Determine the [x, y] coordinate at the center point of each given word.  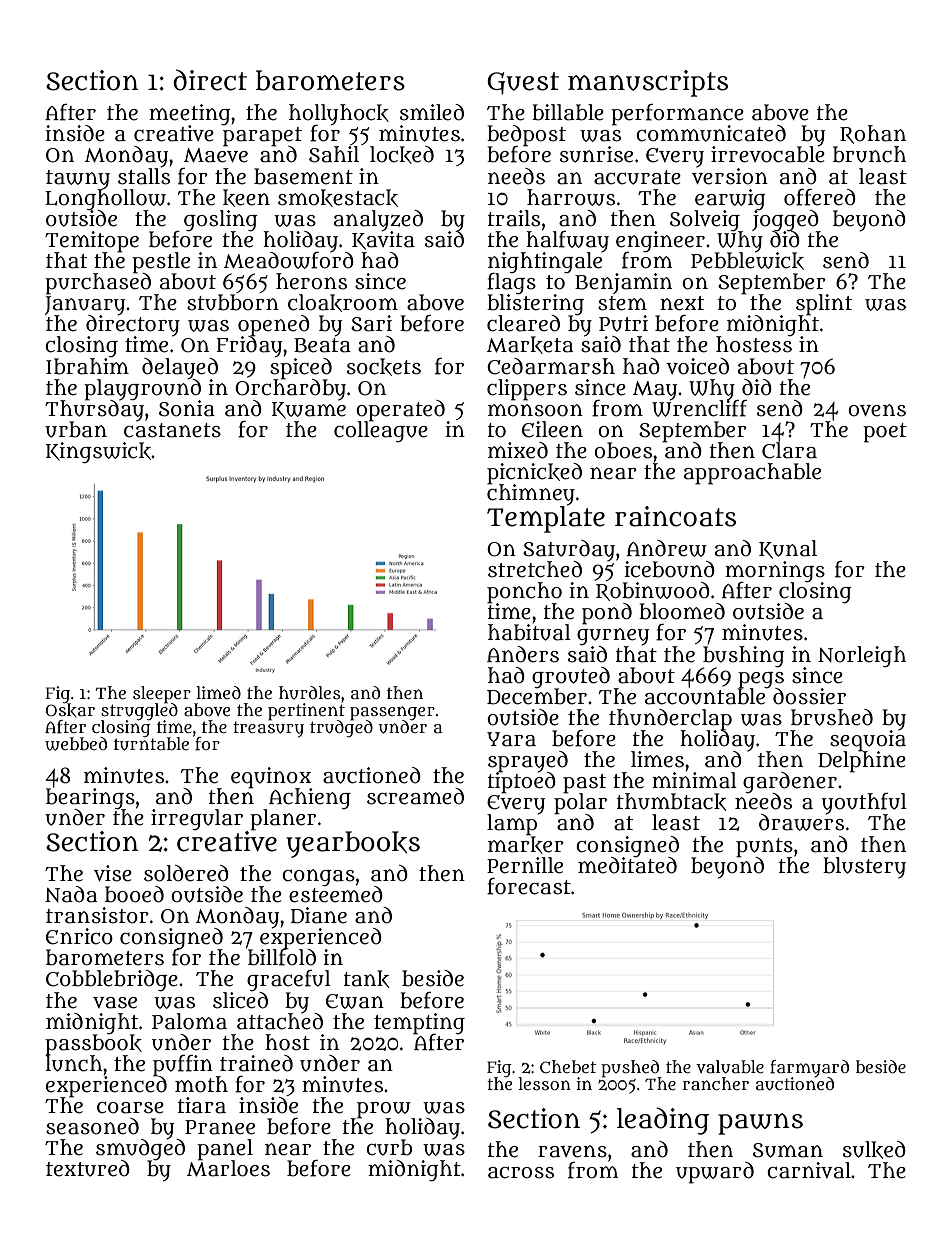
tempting [419, 1023]
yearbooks [353, 844]
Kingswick [98, 452]
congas [318, 877]
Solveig [705, 220]
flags [511, 283]
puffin [183, 1065]
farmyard [809, 1068]
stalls [144, 176]
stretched [535, 569]
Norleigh [862, 656]
